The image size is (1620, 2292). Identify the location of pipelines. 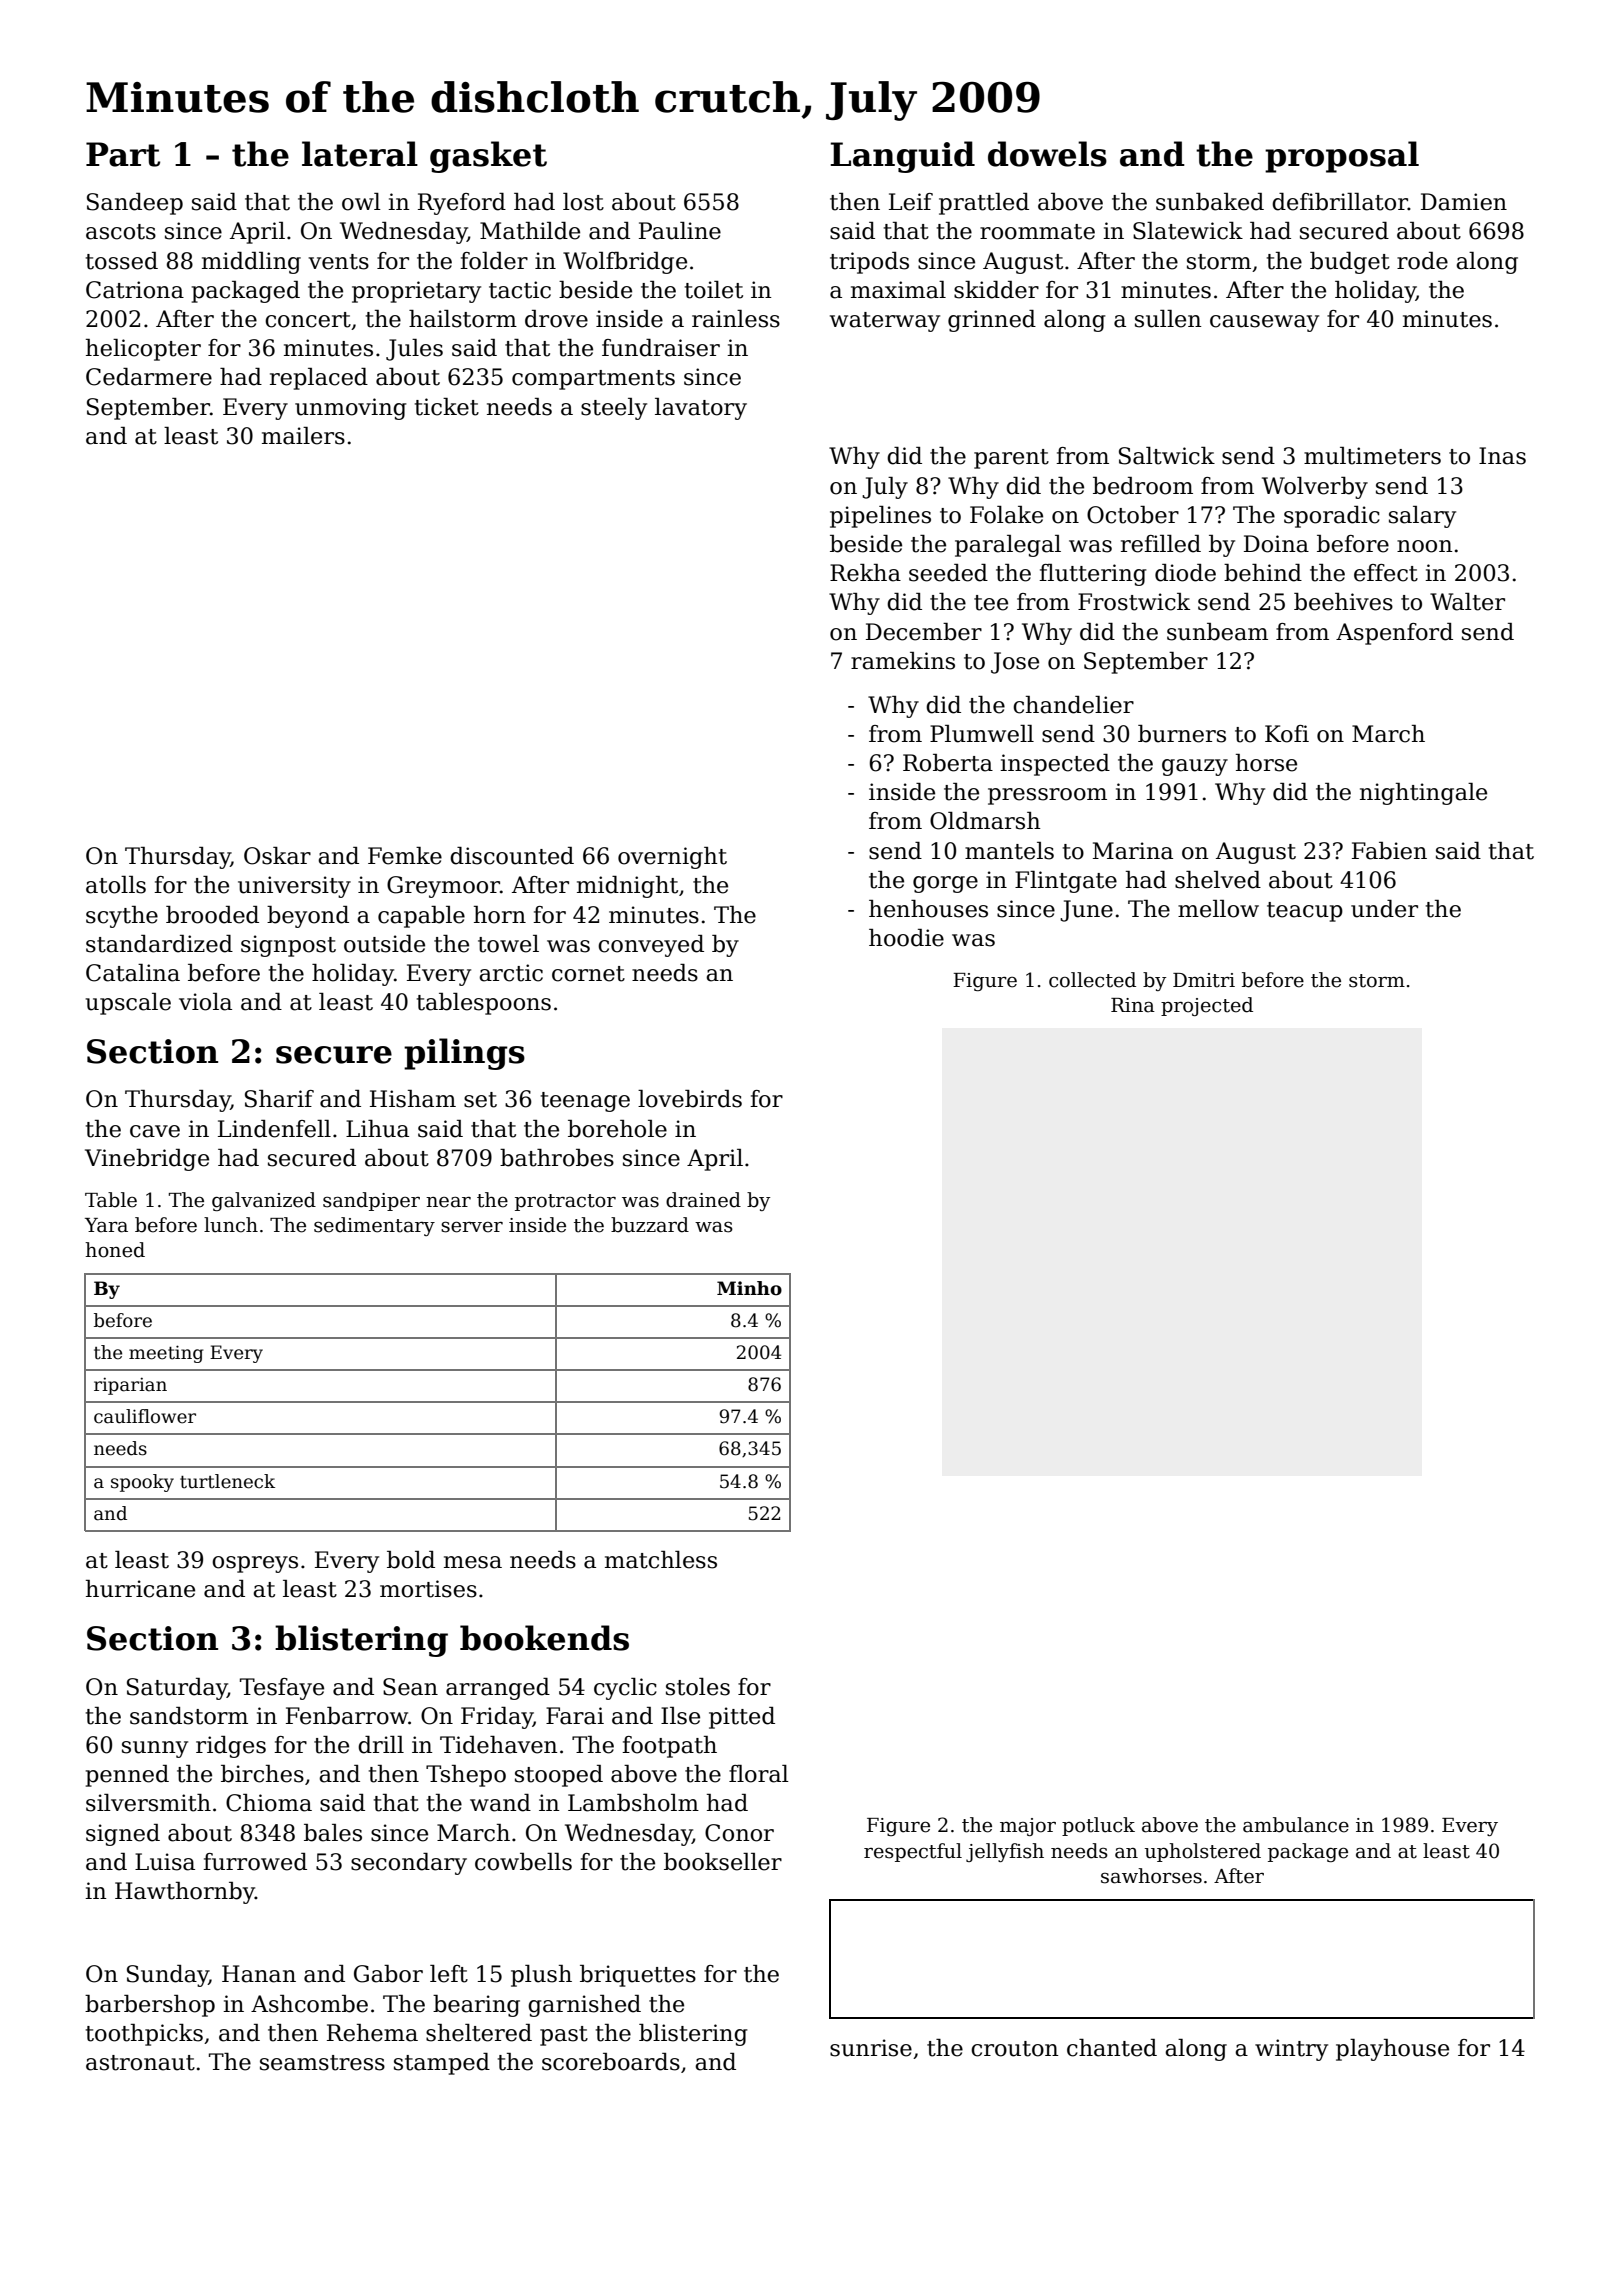
(880, 517).
